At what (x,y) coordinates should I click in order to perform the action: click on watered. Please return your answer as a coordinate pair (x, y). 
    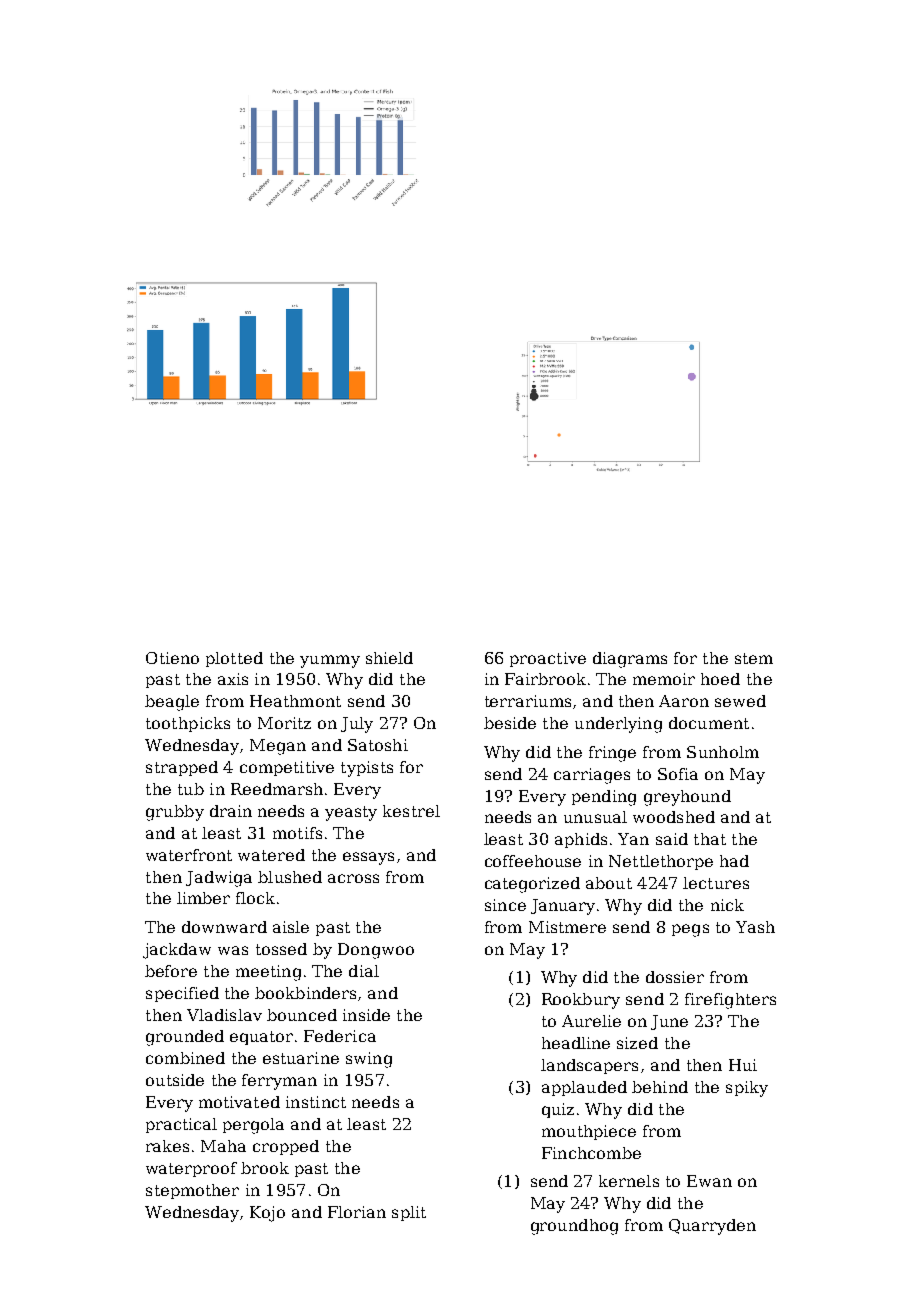
    Looking at the image, I should click on (271, 855).
